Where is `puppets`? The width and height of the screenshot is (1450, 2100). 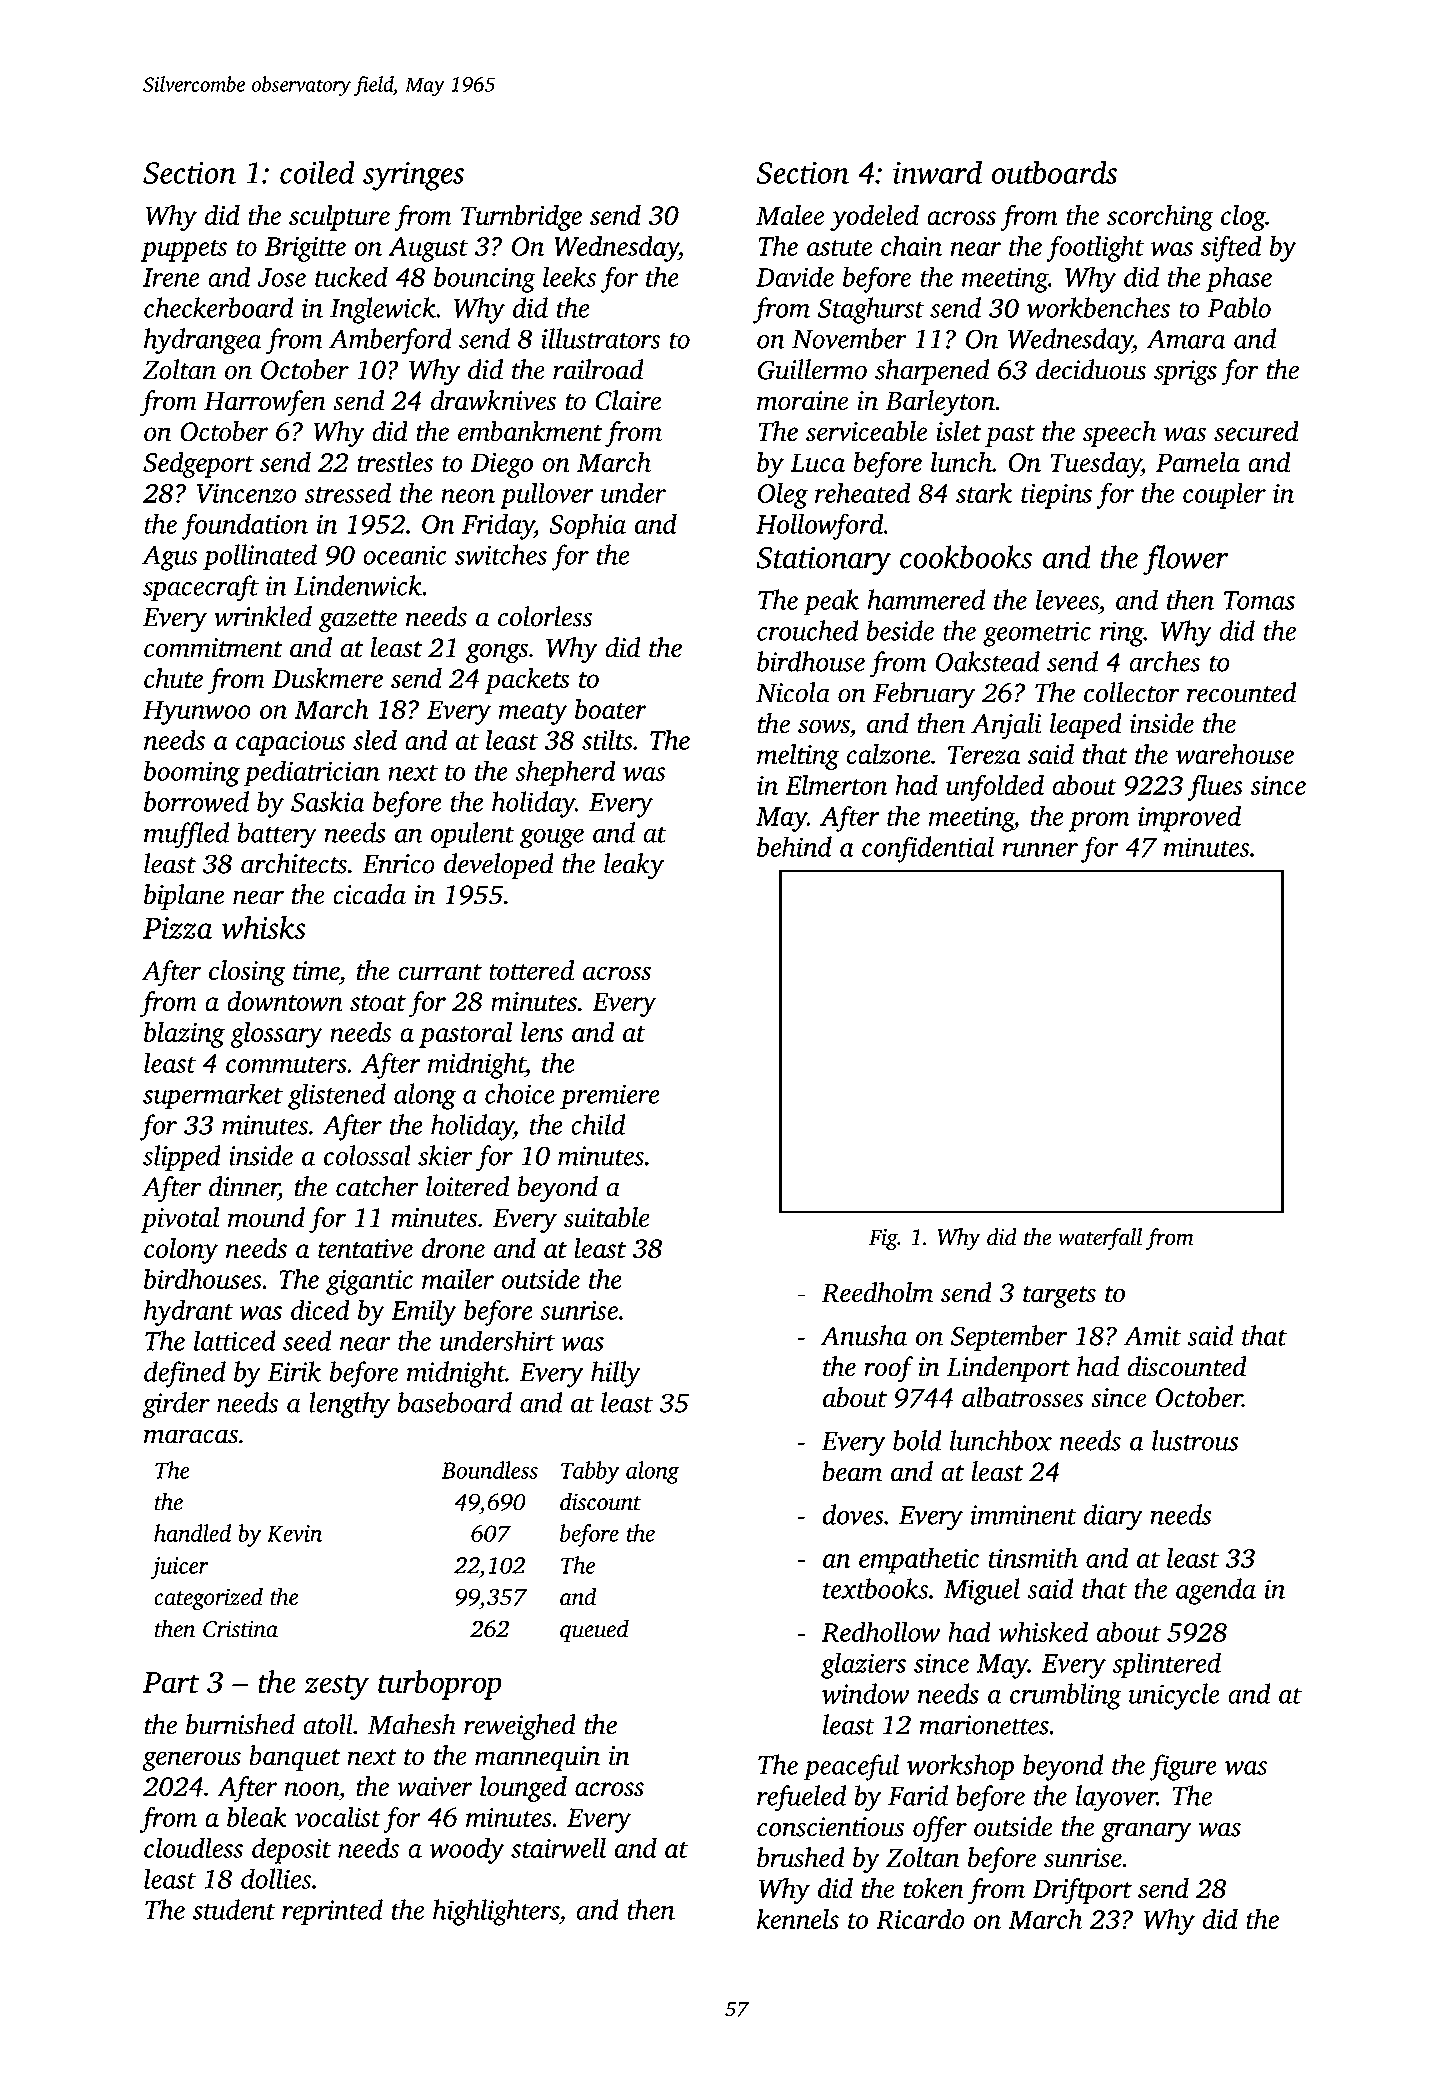
puppets is located at coordinates (184, 251).
